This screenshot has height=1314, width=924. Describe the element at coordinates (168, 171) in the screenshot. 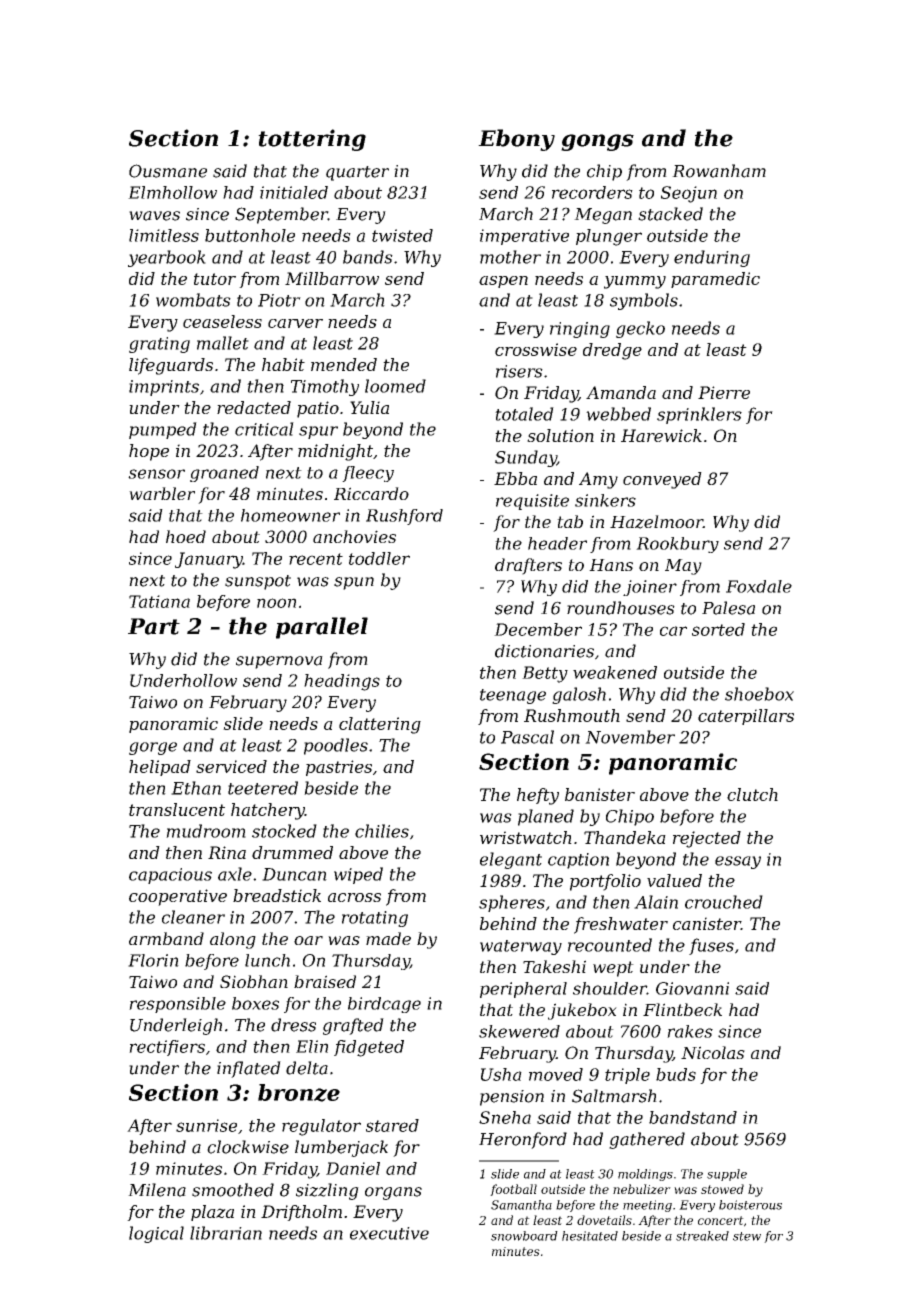

I see `Ousmane` at that location.
